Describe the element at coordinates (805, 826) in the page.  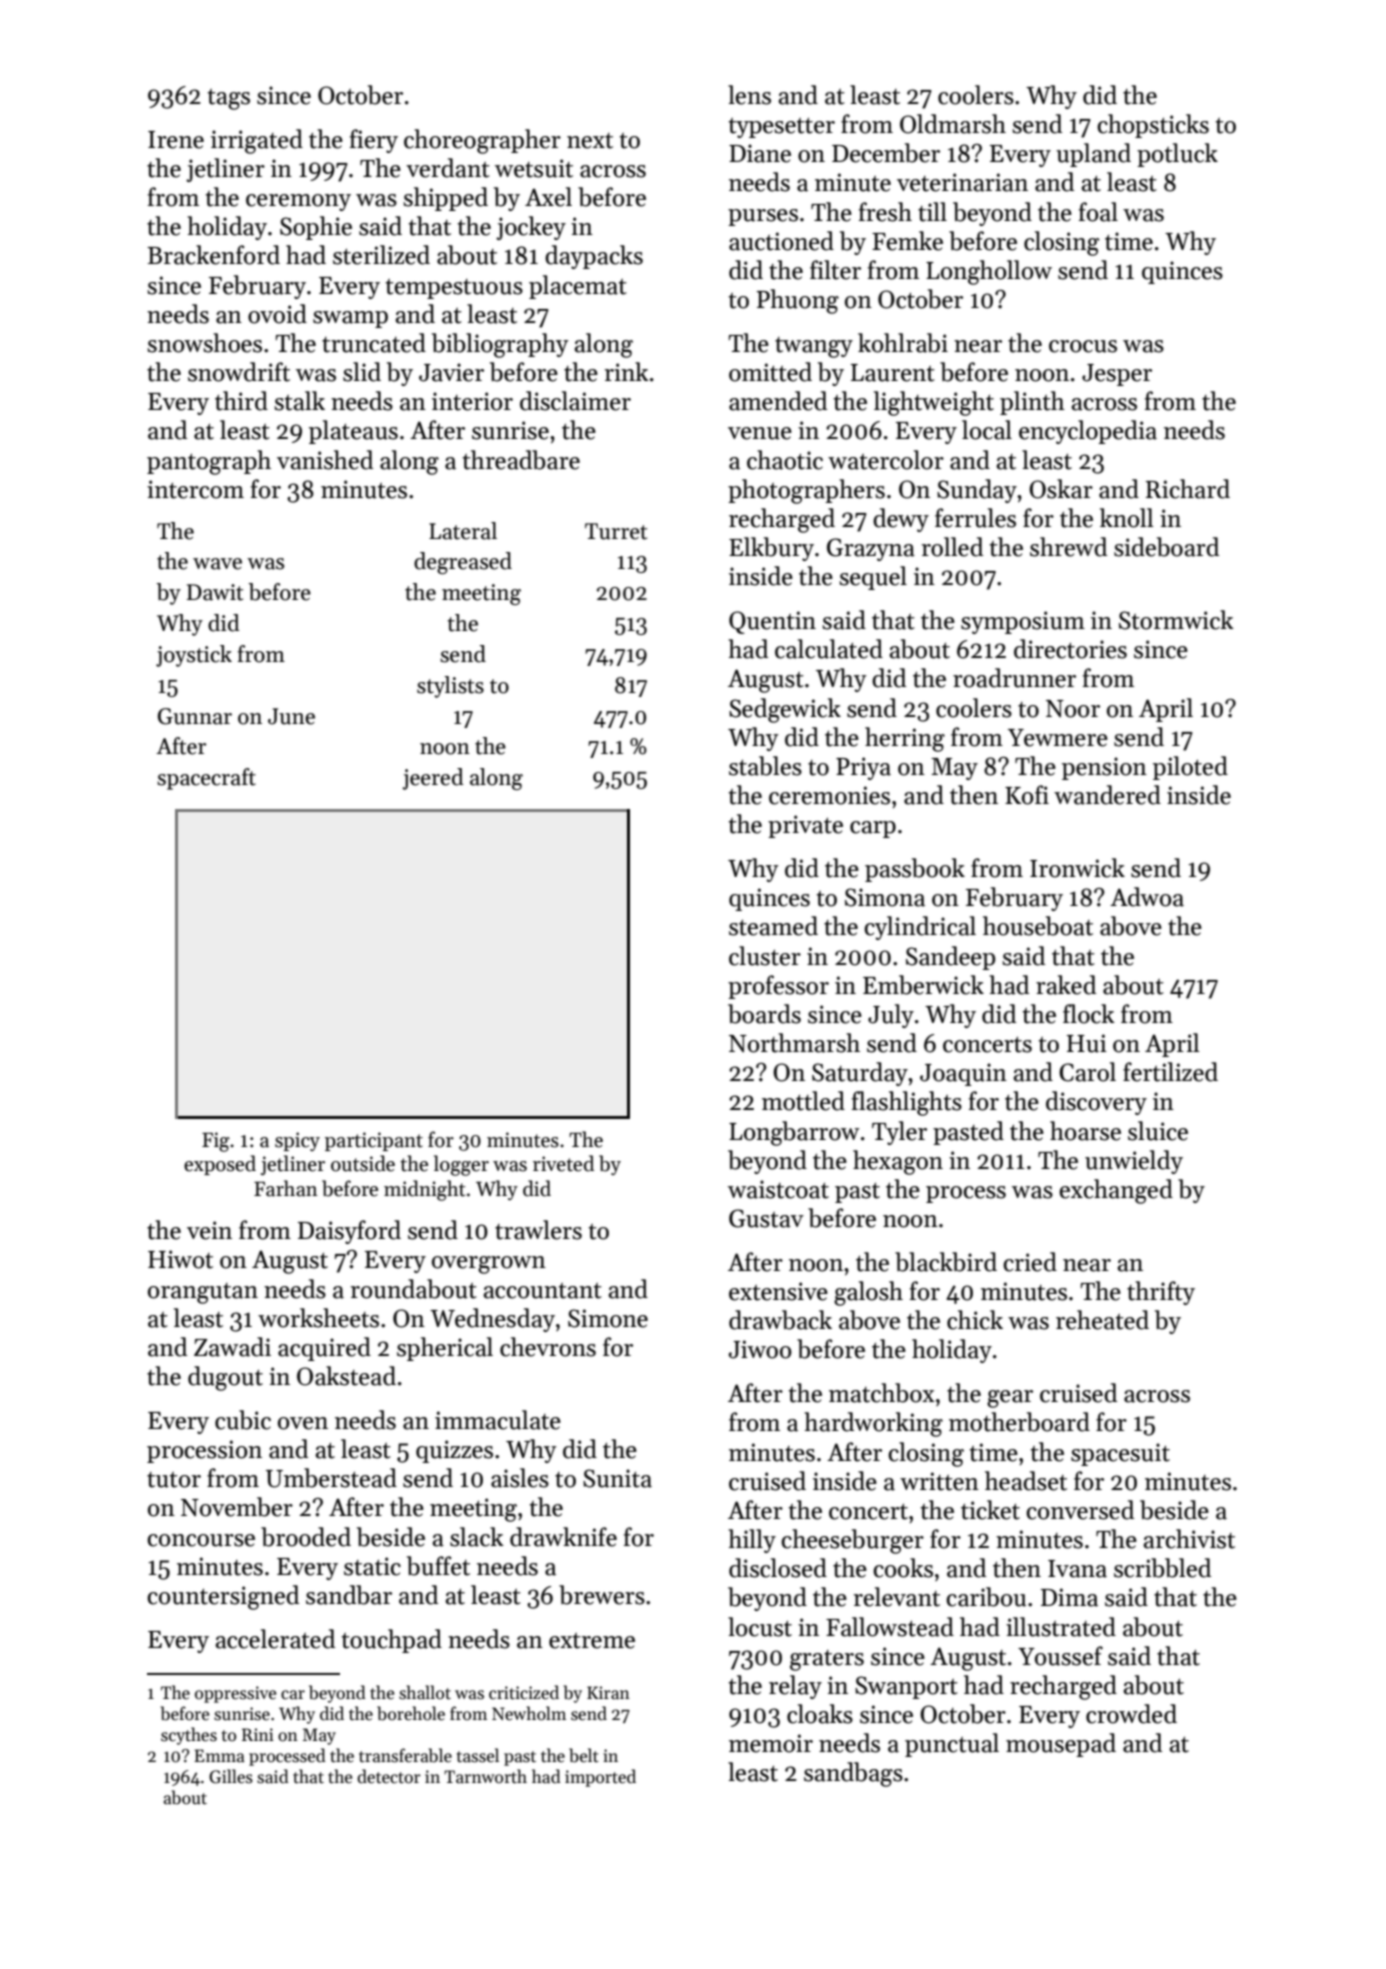
I see `private` at that location.
